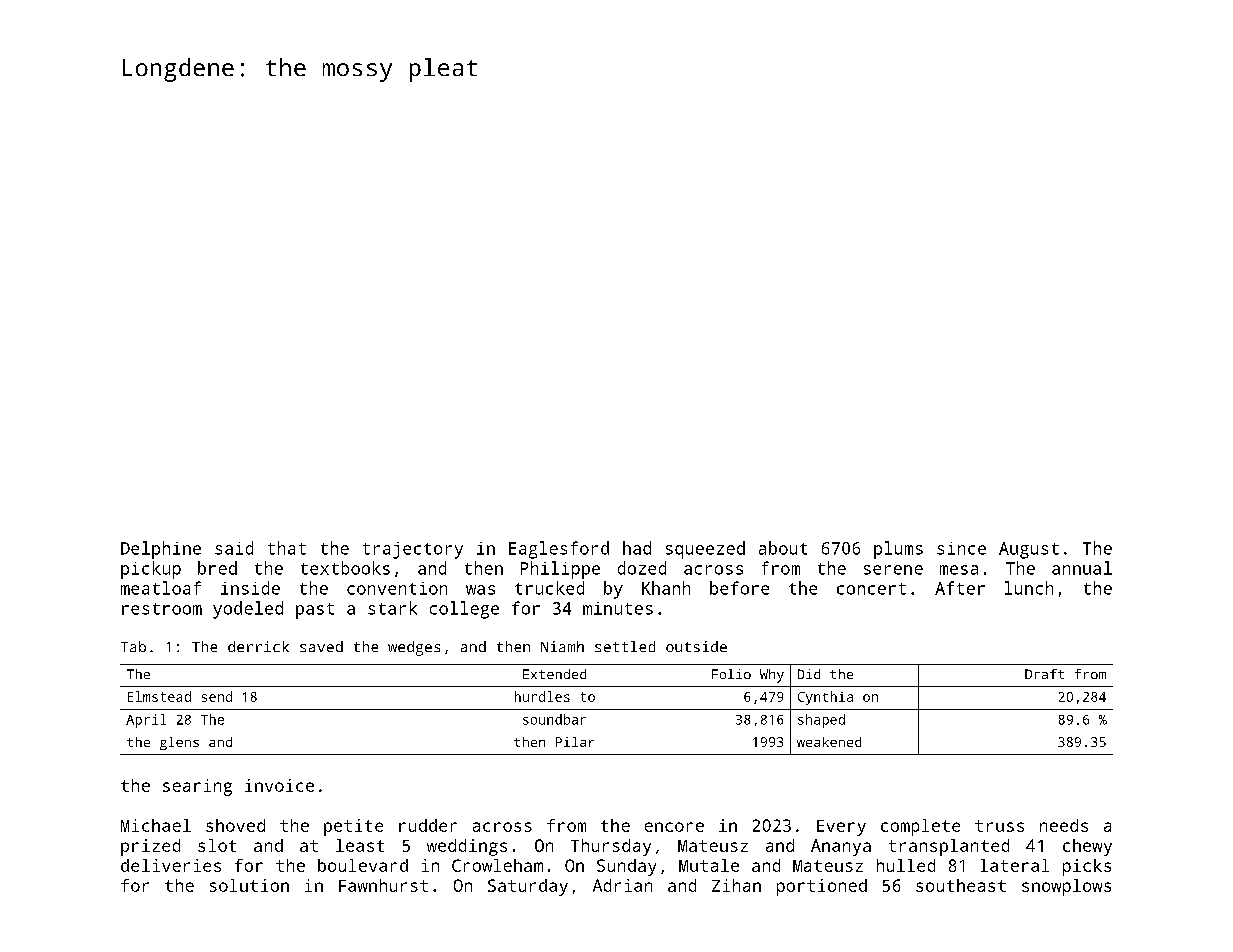  I want to click on Michael, so click(156, 825).
